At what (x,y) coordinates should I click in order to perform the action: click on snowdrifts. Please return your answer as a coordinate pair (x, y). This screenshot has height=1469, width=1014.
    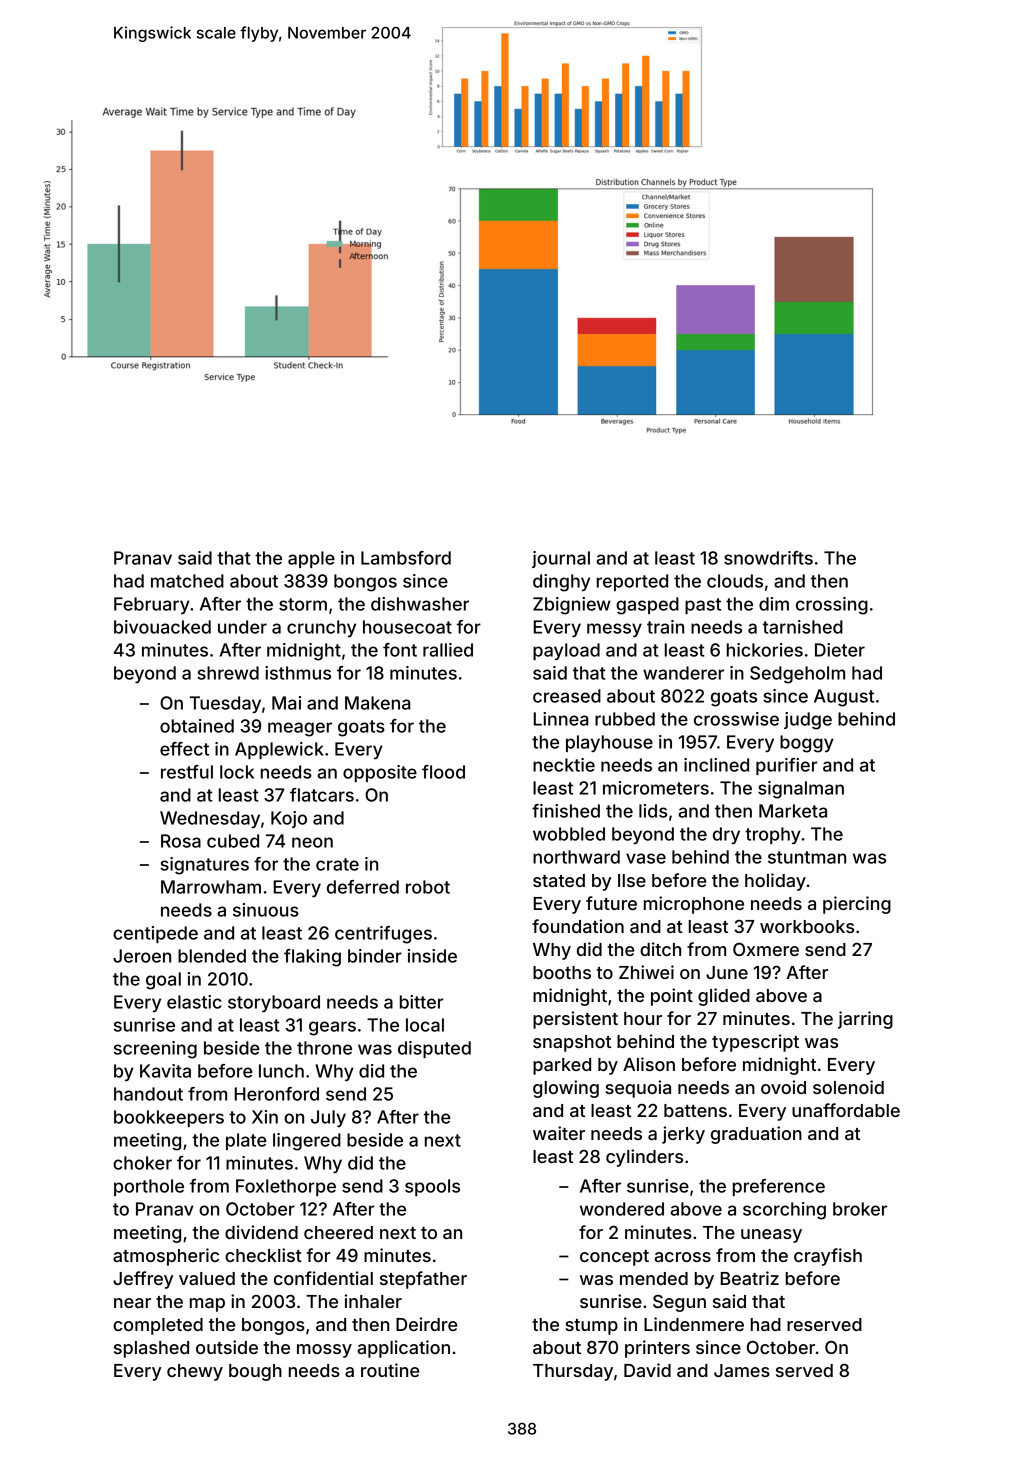
    Looking at the image, I should click on (768, 558).
